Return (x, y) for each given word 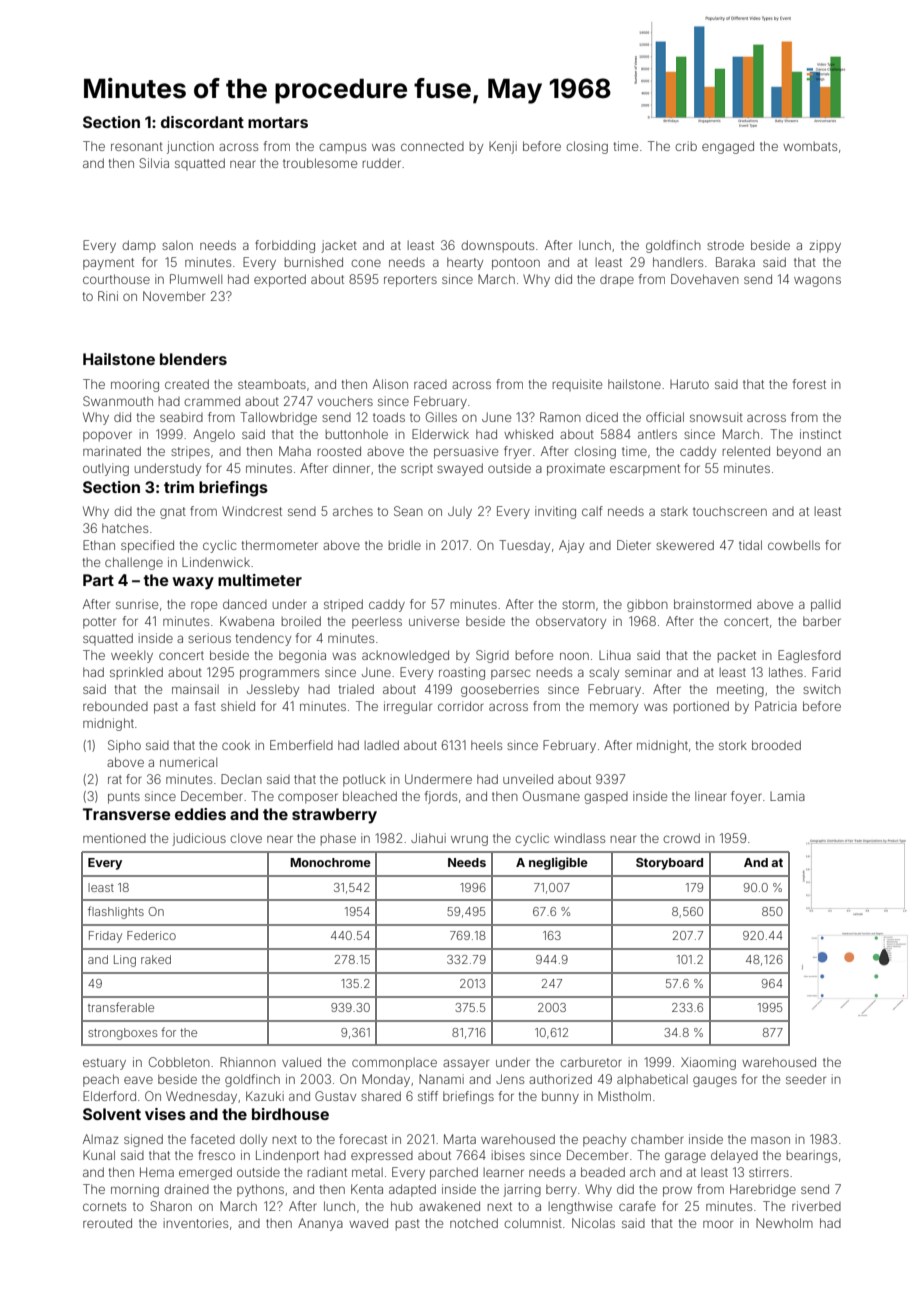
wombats (810, 146)
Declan (241, 779)
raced (430, 384)
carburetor (591, 1062)
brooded (776, 745)
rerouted (107, 1223)
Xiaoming (708, 1063)
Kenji (503, 147)
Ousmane (551, 796)
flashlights (116, 912)
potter (99, 623)
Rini (108, 296)
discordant (202, 122)
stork (733, 745)
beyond (799, 452)
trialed (356, 689)
